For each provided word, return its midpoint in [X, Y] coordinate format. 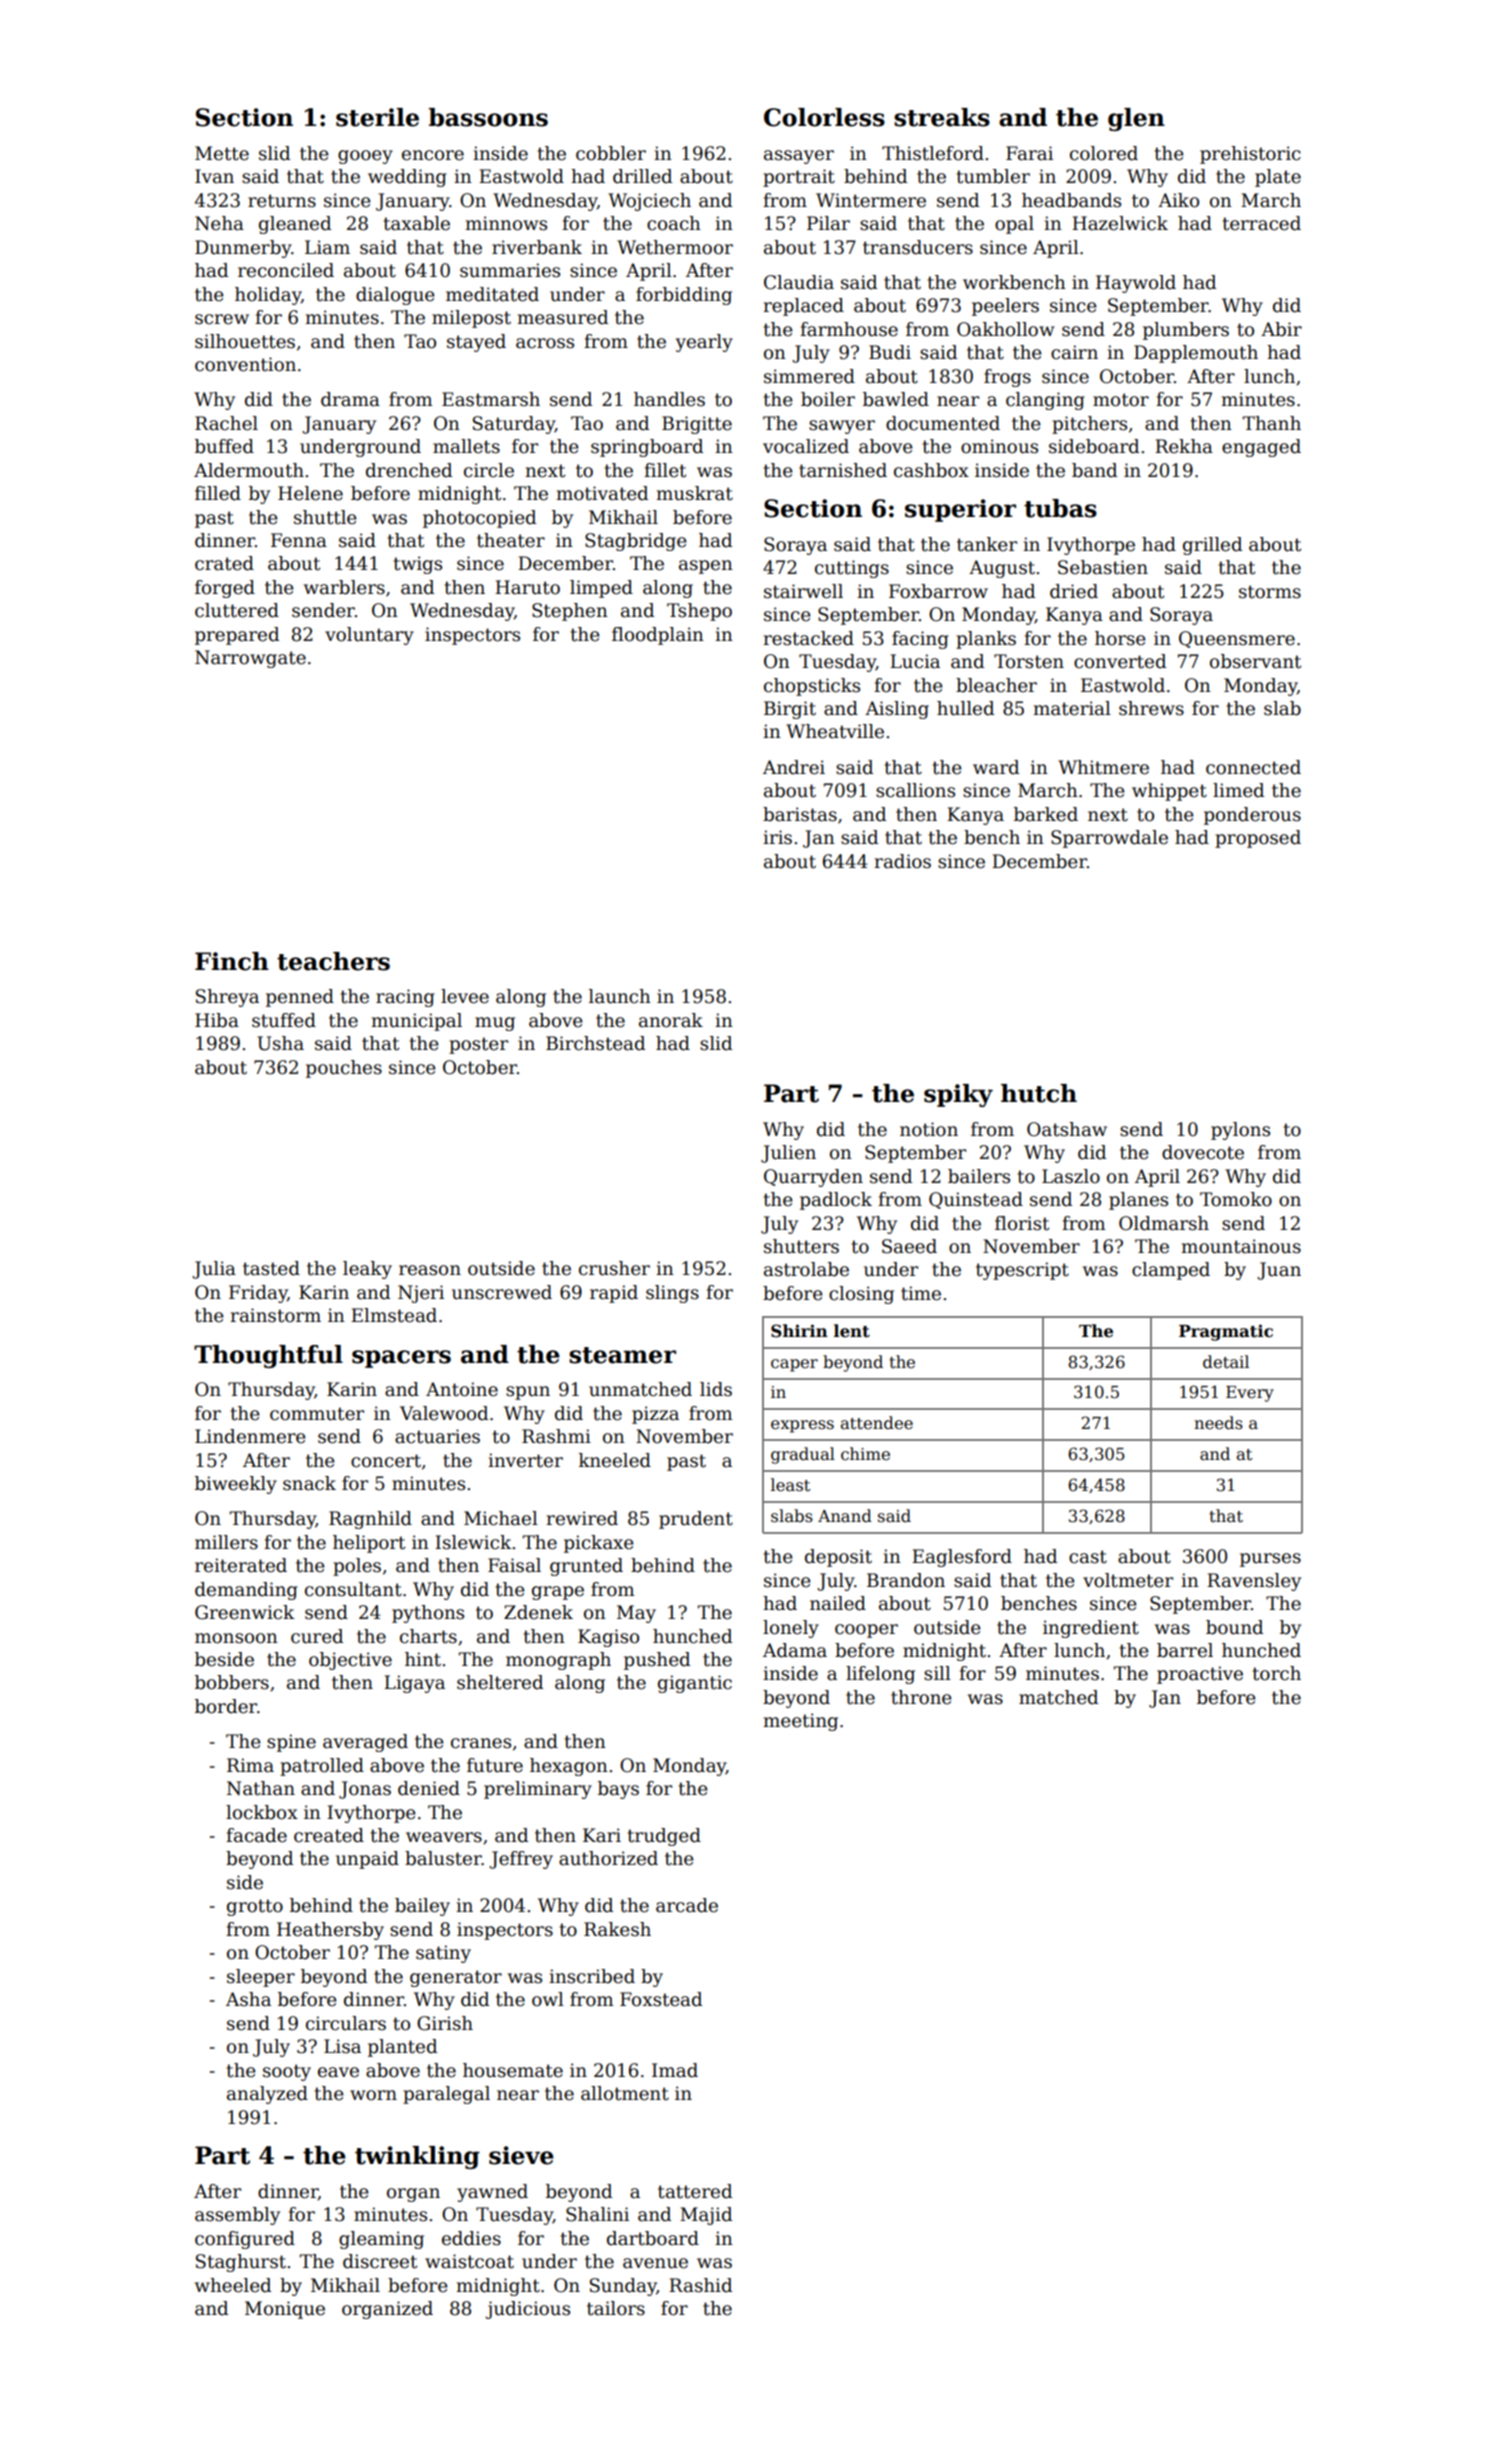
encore [433, 155]
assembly [237, 2216]
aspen [706, 567]
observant [1255, 661]
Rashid [700, 2285]
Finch [232, 961]
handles [669, 399]
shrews [1151, 708]
